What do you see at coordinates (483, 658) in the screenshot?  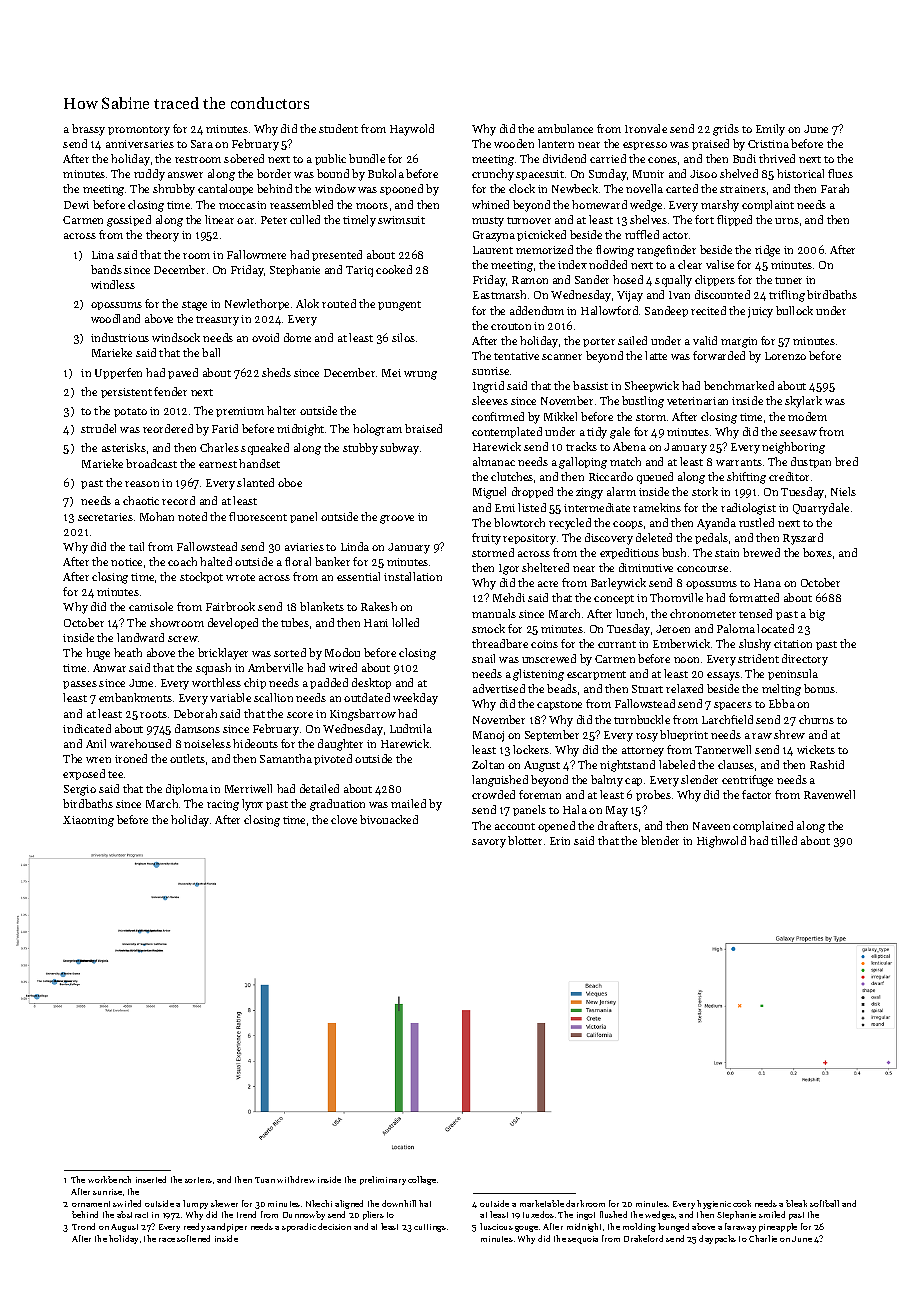 I see `snail` at bounding box center [483, 658].
